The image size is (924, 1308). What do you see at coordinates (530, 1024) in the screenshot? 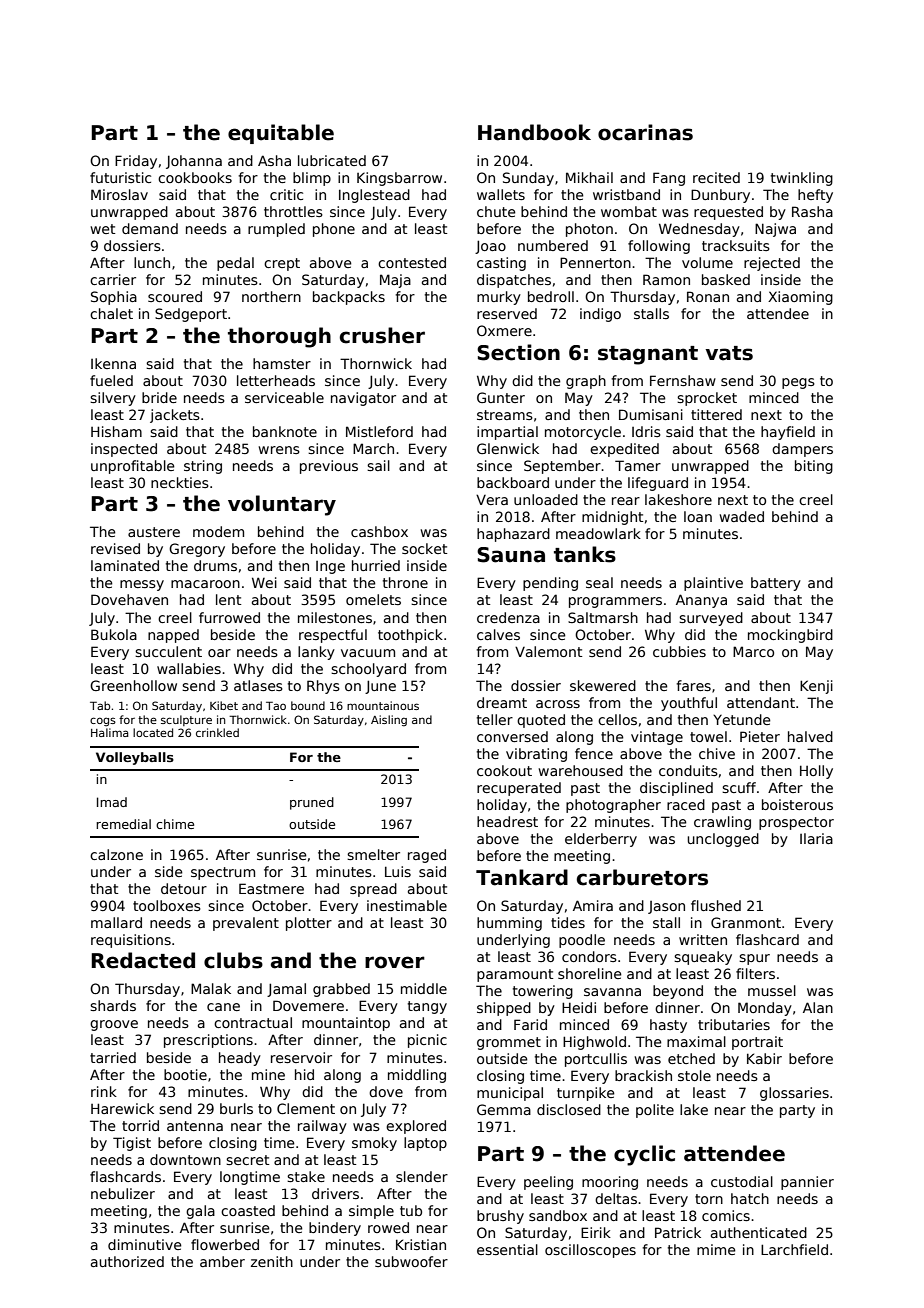
I see `Farid` at bounding box center [530, 1024].
